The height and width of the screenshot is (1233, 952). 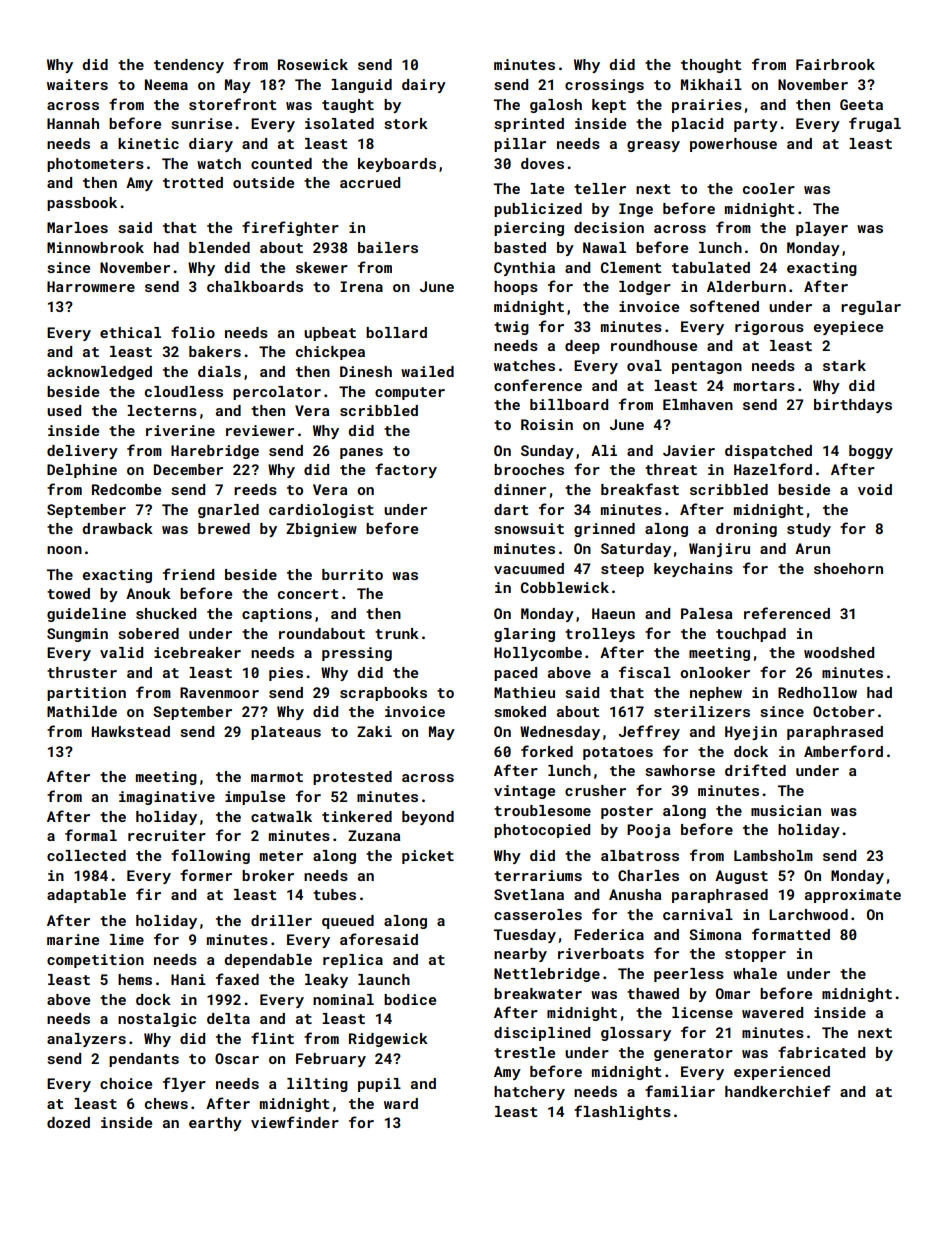 I want to click on trunk, so click(x=397, y=633).
